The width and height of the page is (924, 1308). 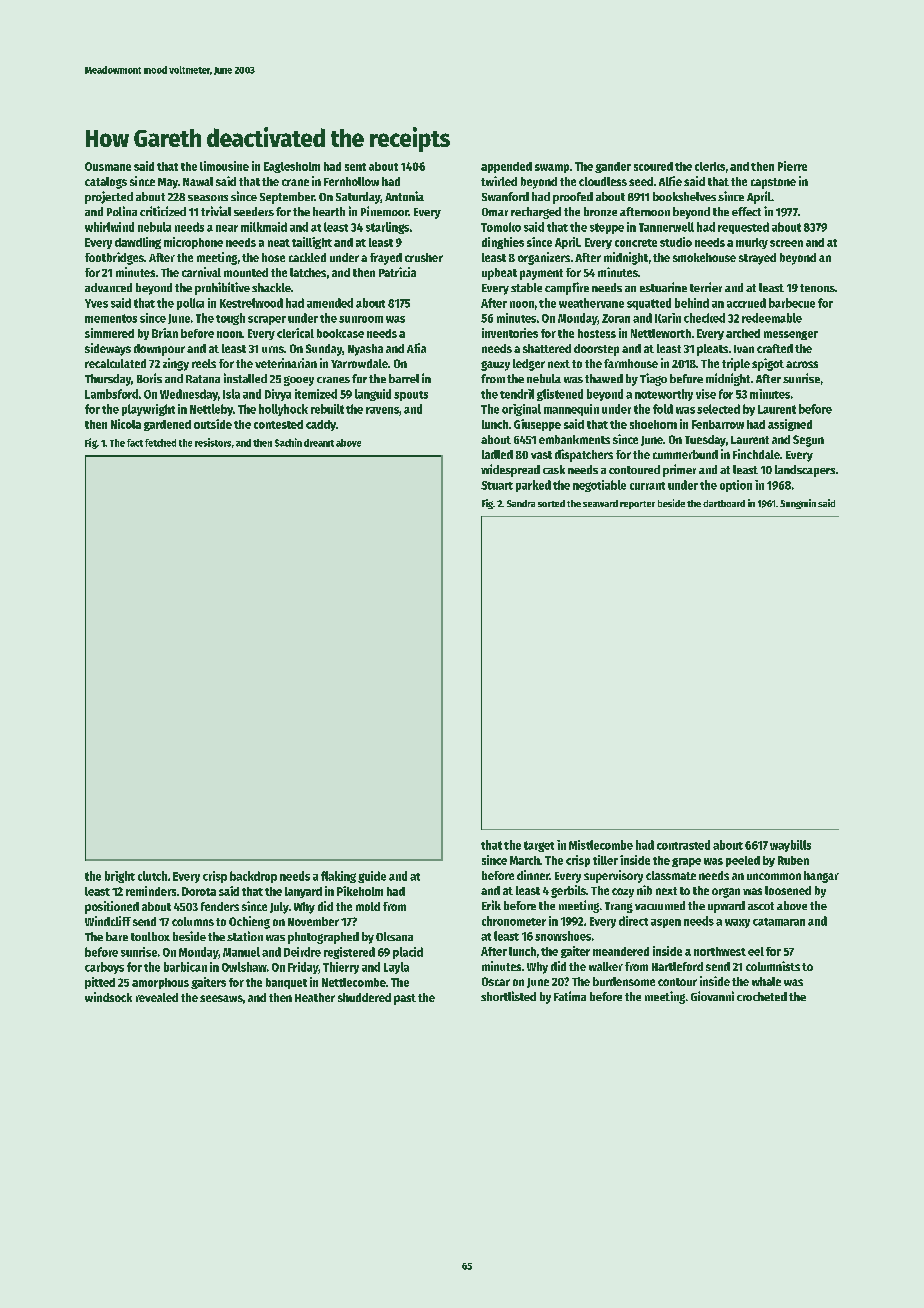 I want to click on bright, so click(x=120, y=877).
